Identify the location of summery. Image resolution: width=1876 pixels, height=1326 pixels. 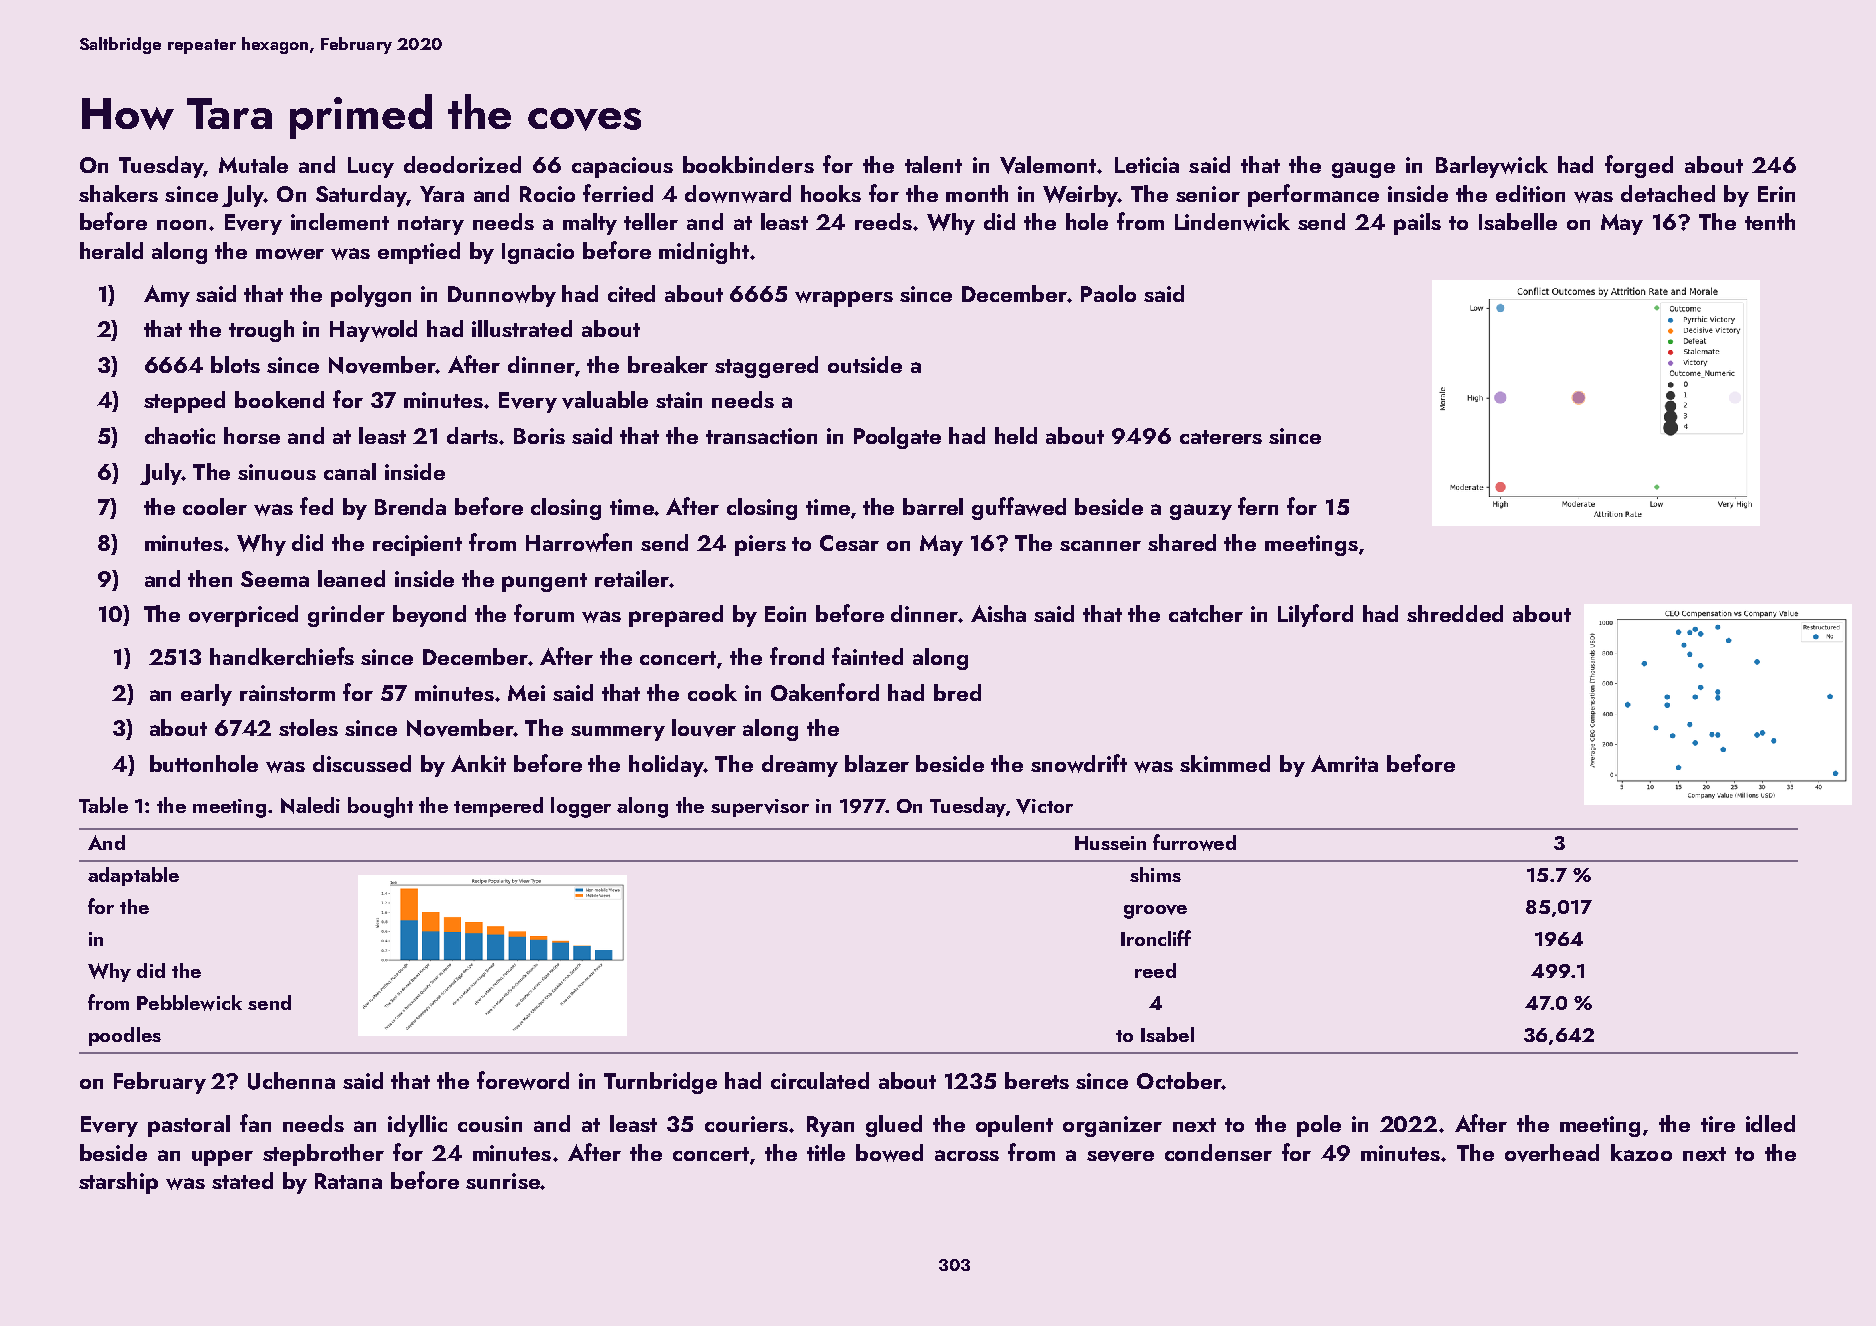
(618, 733).
